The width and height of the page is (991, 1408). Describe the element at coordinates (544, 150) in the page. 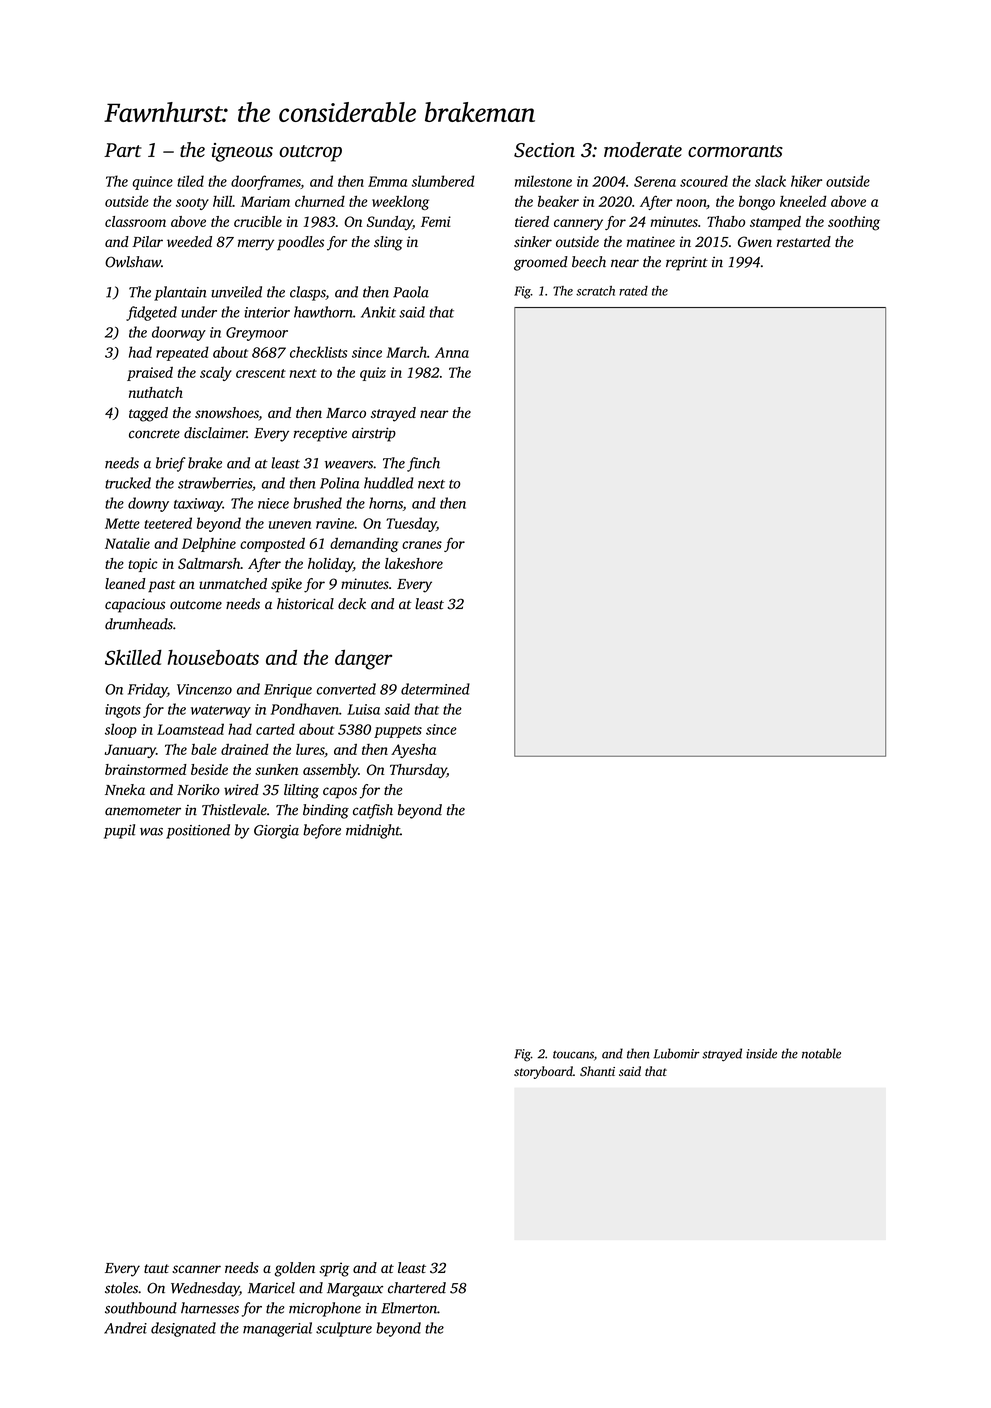

I see `Section` at that location.
